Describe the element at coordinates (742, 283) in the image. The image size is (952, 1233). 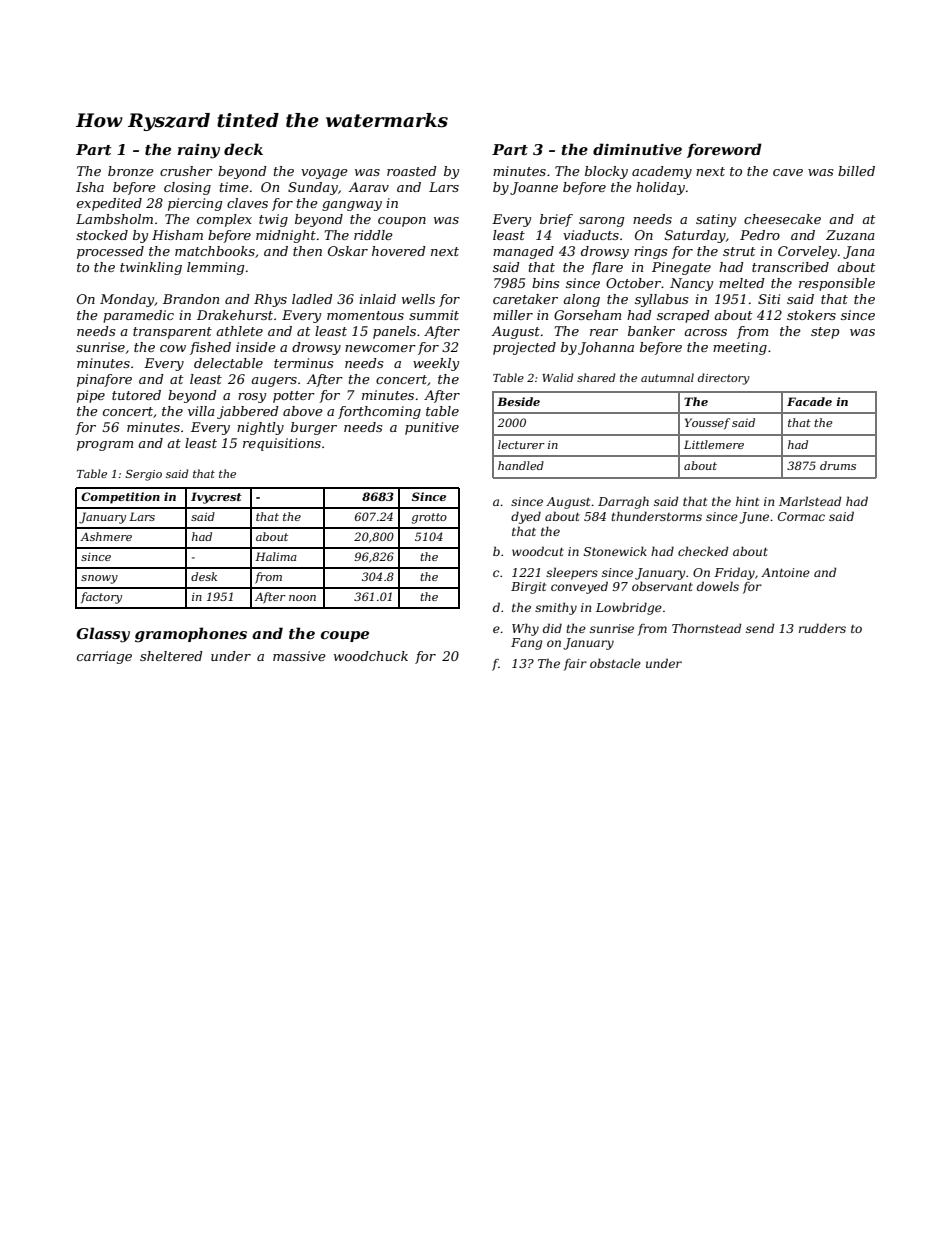
I see `melted` at that location.
